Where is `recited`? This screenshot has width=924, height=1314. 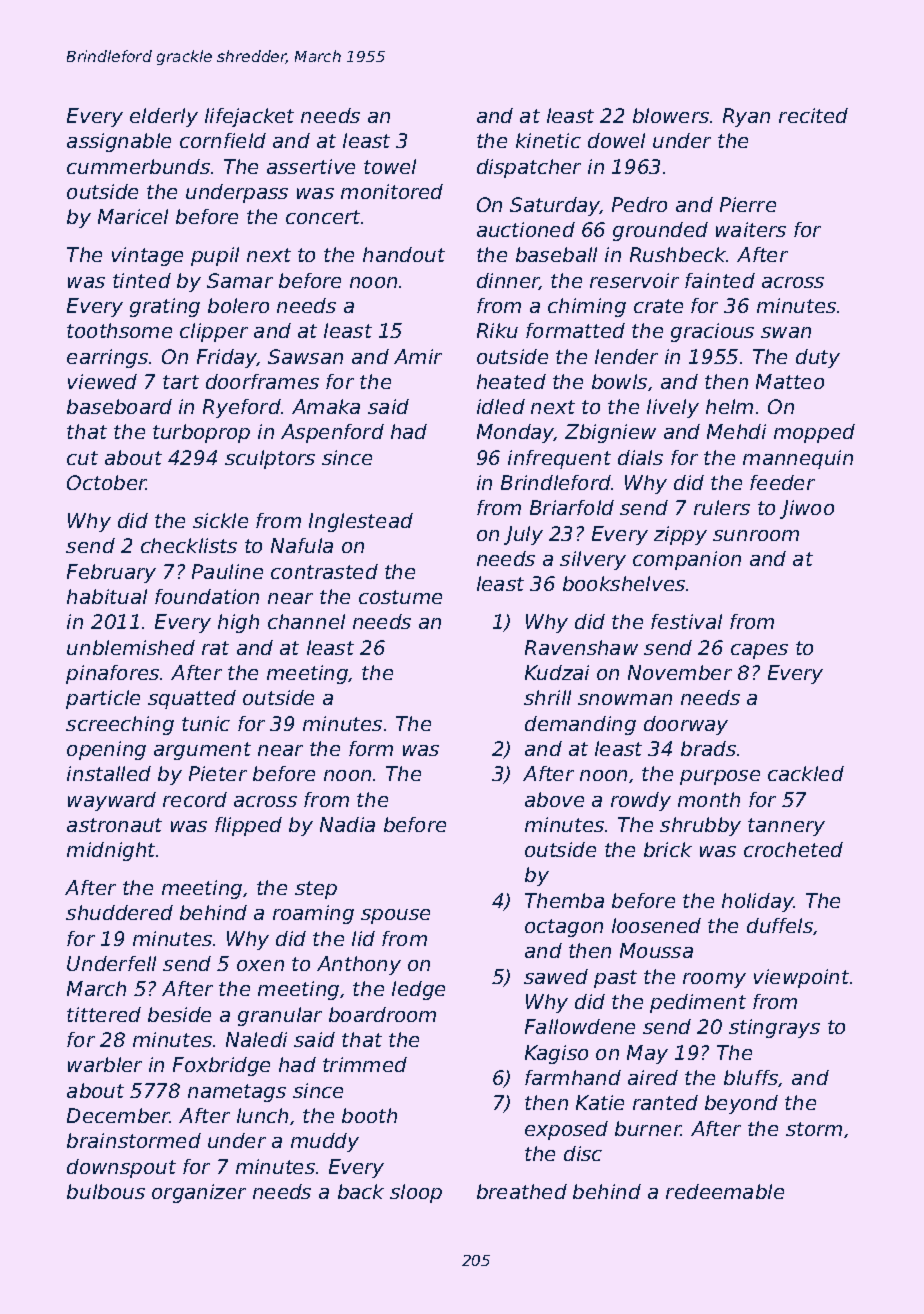
recited is located at coordinates (813, 115).
